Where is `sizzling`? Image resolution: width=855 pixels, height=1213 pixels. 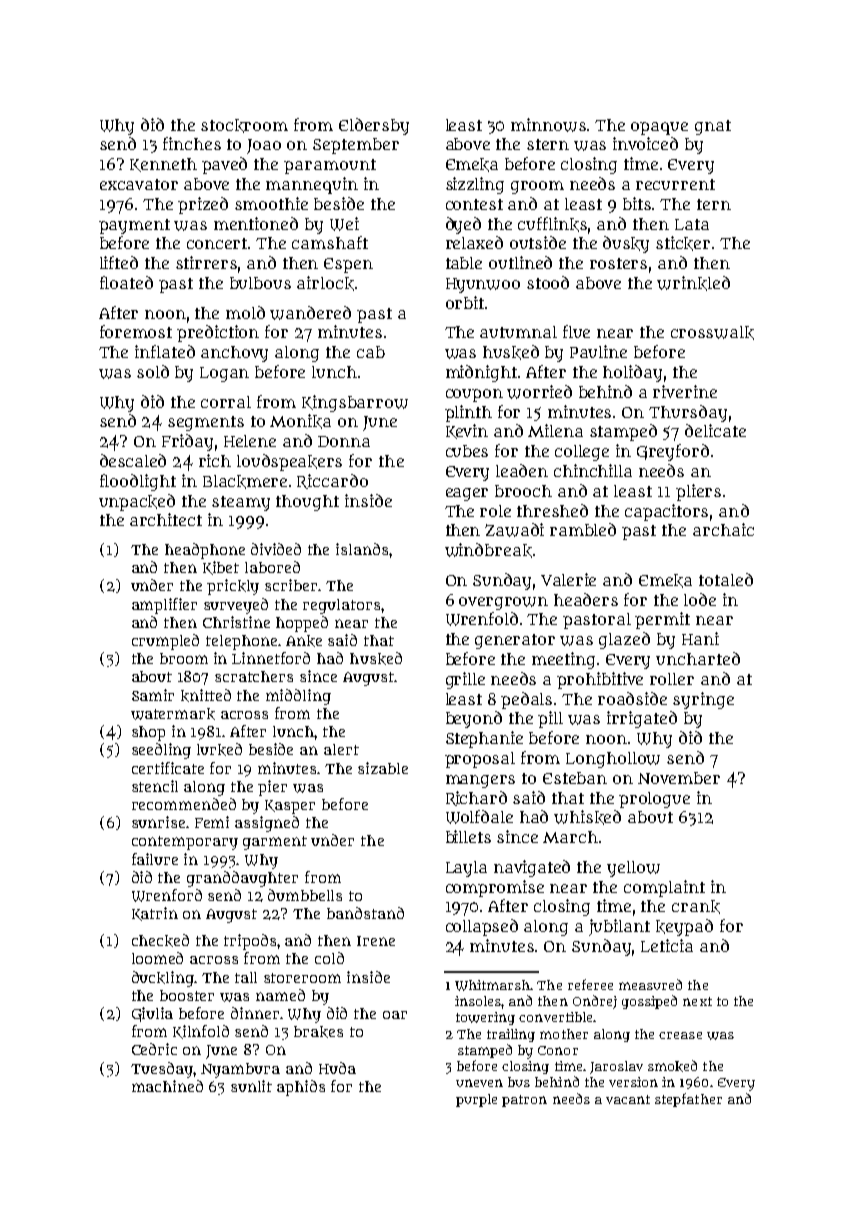 sizzling is located at coordinates (475, 185).
